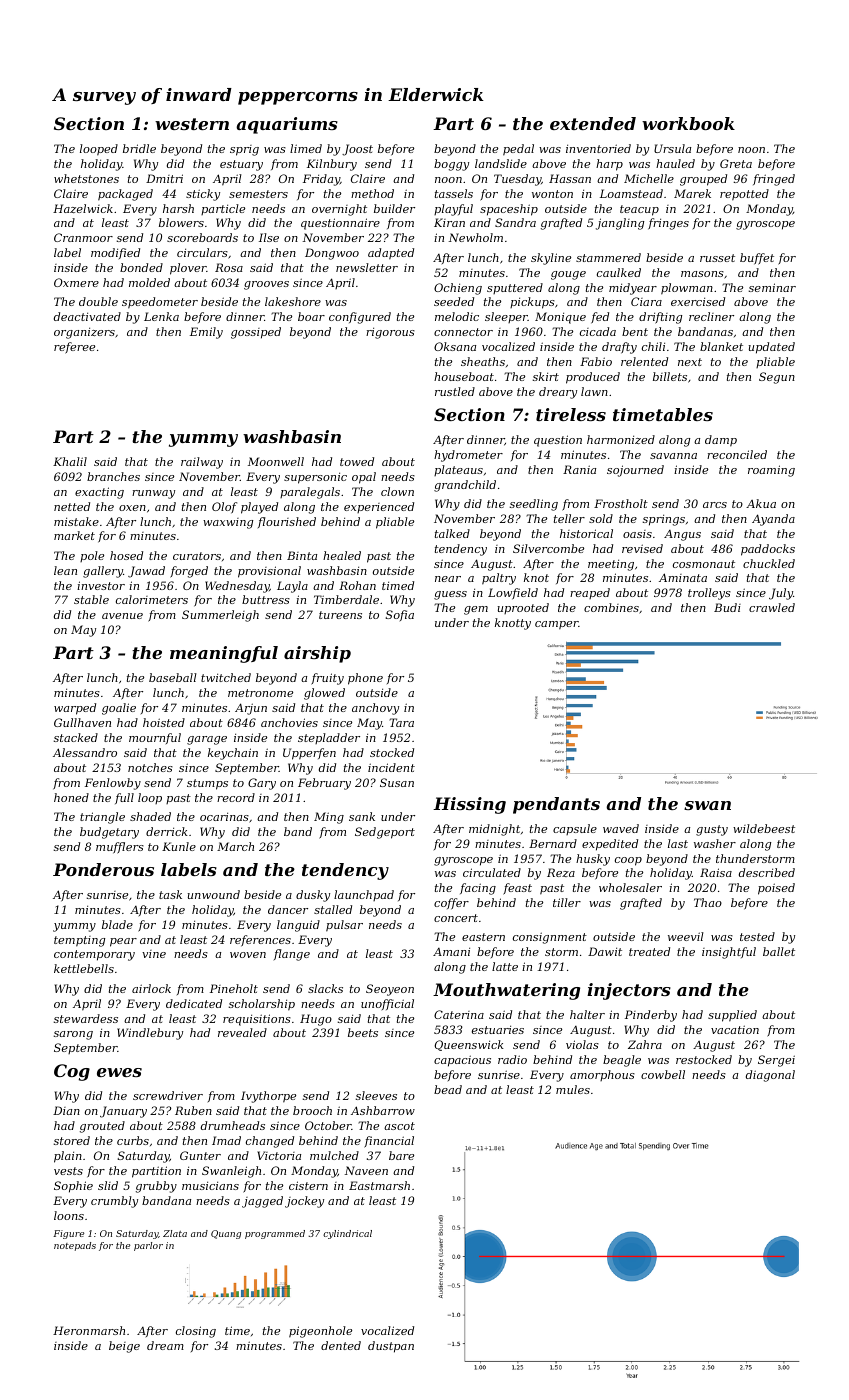  What do you see at coordinates (476, 237) in the image?
I see `Newholm` at bounding box center [476, 237].
